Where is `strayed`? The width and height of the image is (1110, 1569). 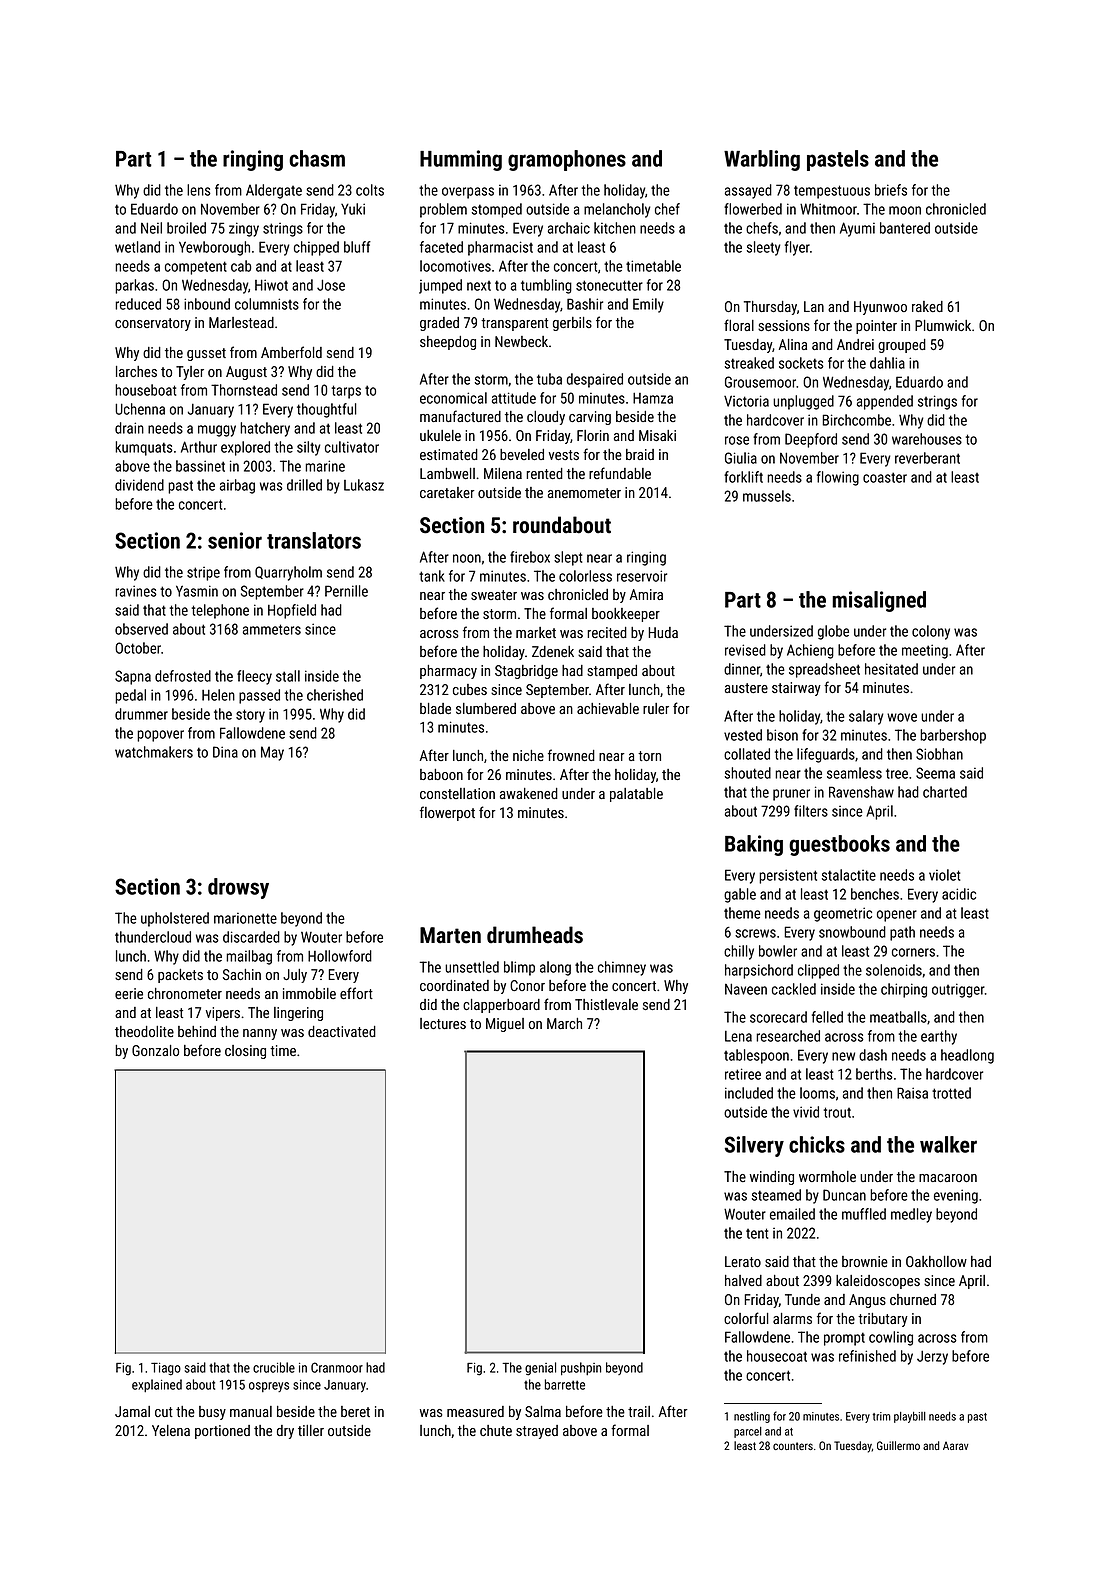
strayed is located at coordinates (537, 1432).
